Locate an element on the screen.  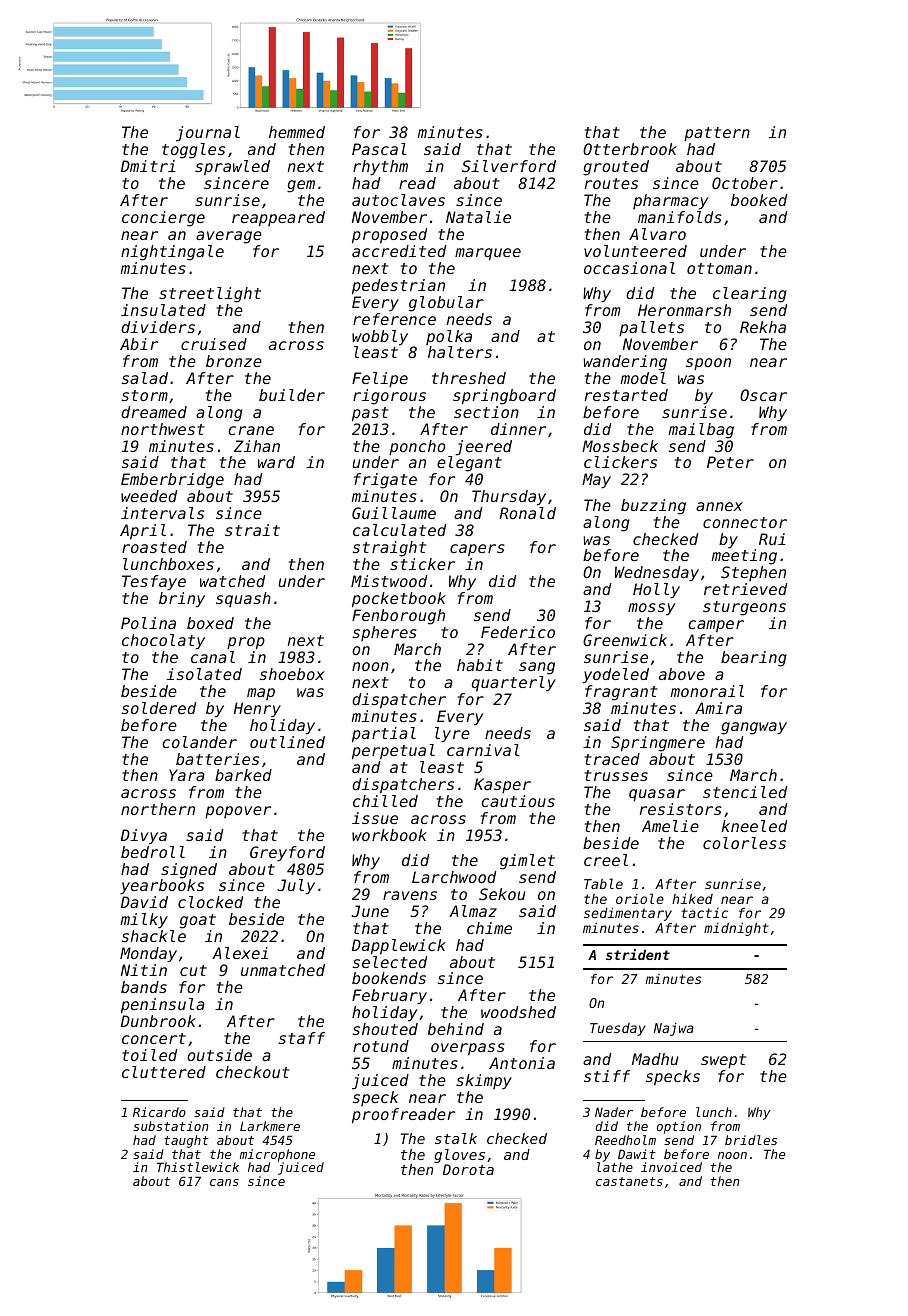
connector is located at coordinates (745, 522).
